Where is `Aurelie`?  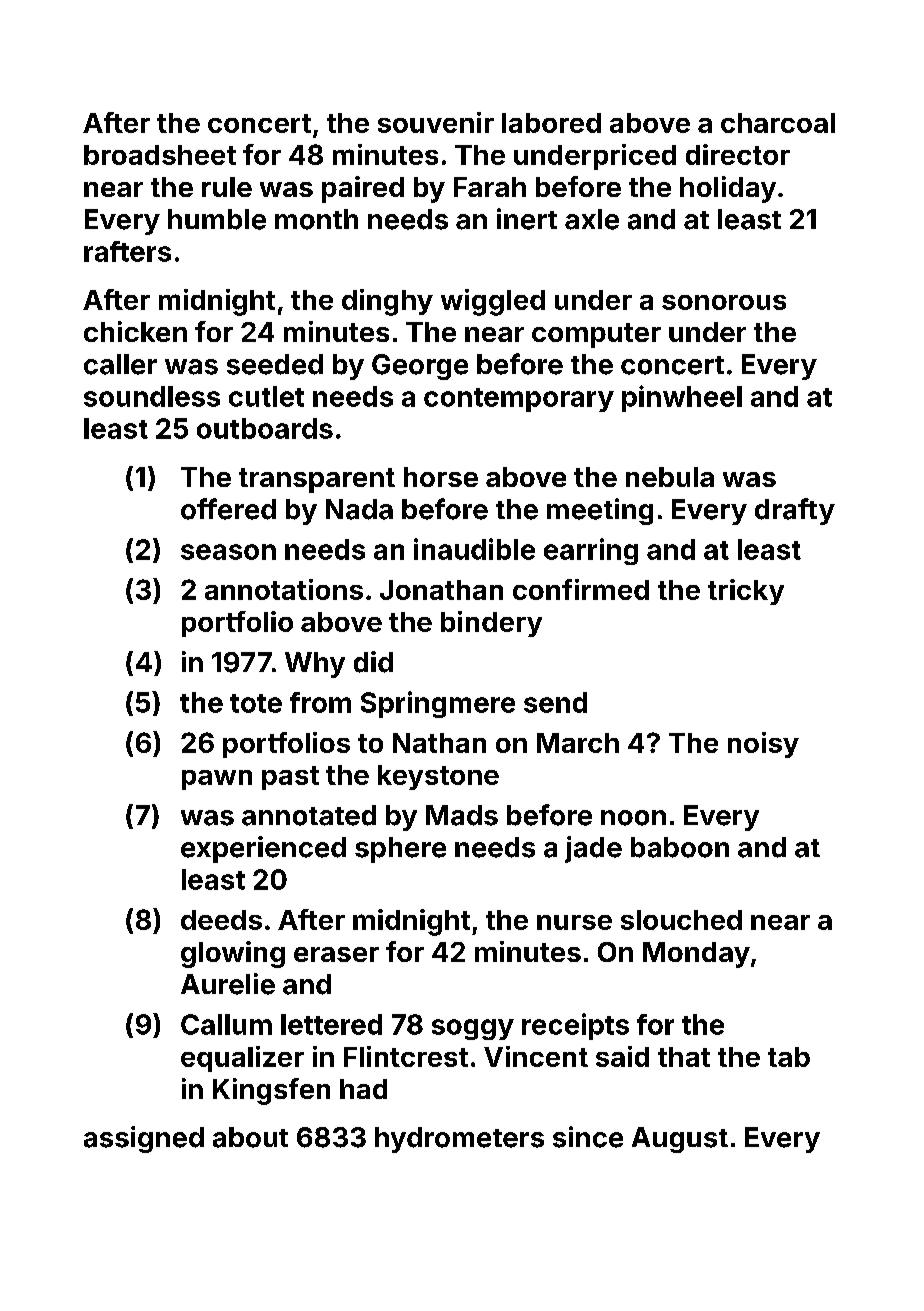
Aurelie is located at coordinates (228, 984).
